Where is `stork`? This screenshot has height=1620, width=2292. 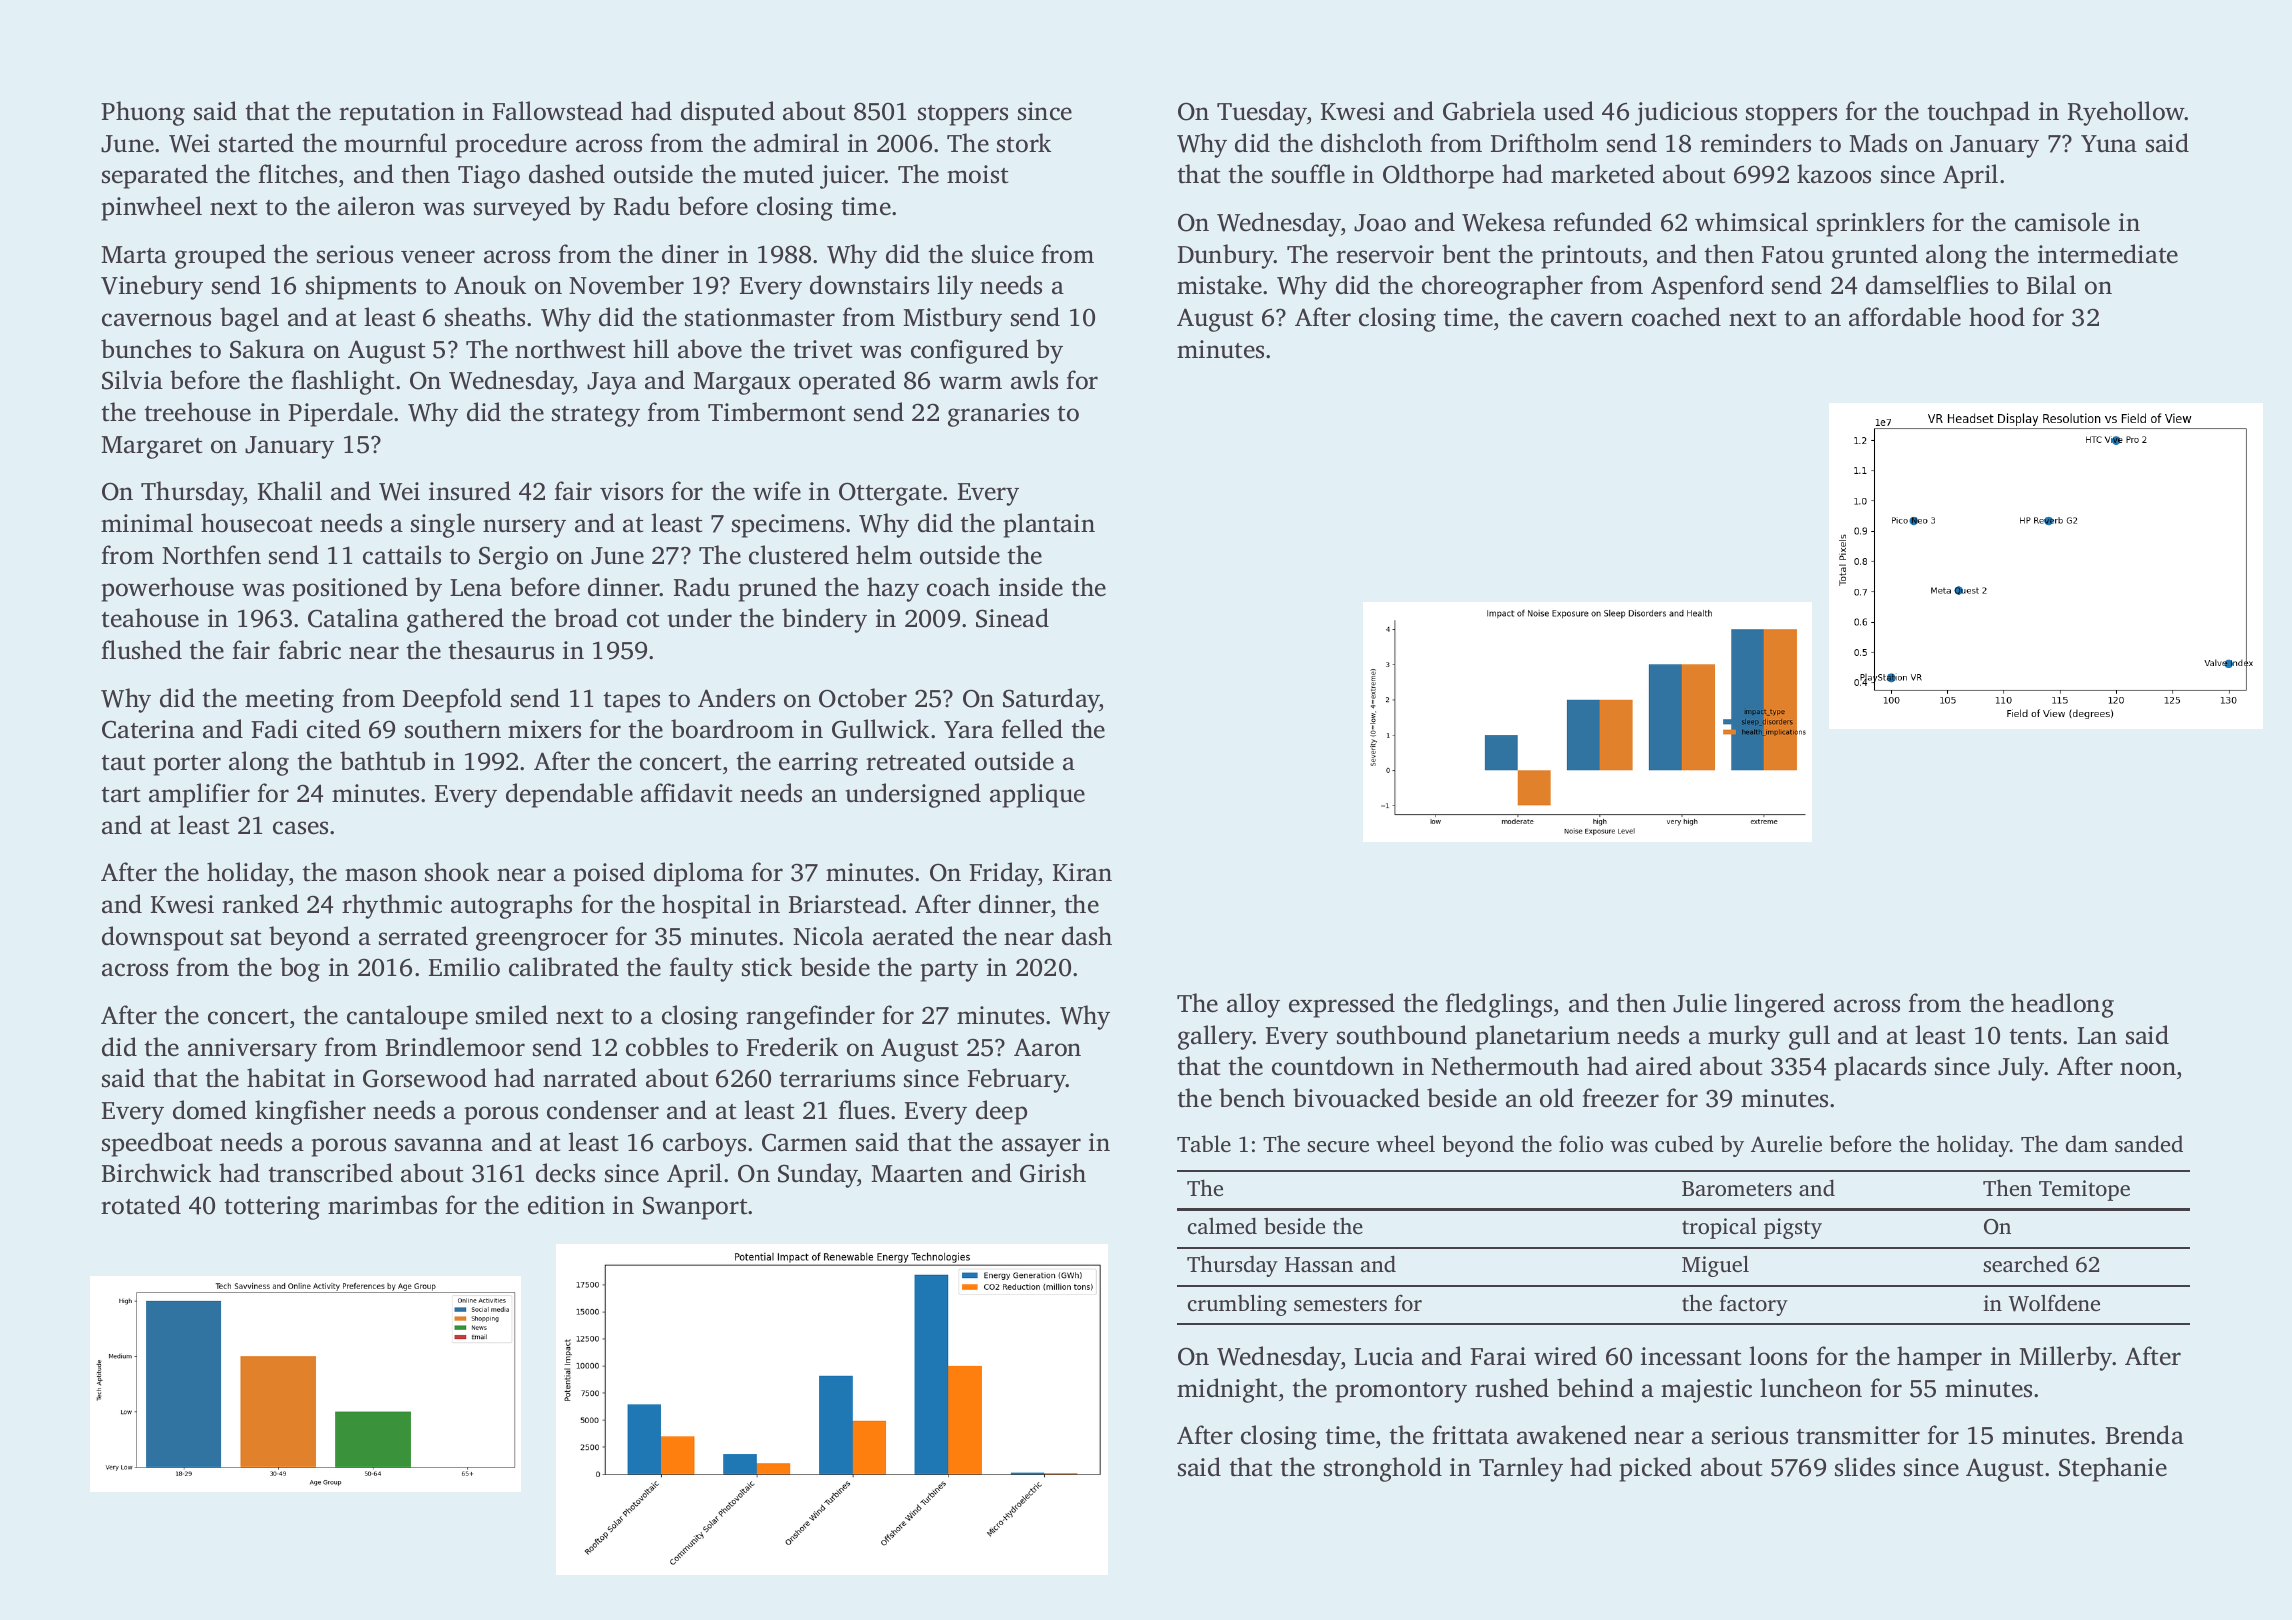
stork is located at coordinates (1024, 143).
